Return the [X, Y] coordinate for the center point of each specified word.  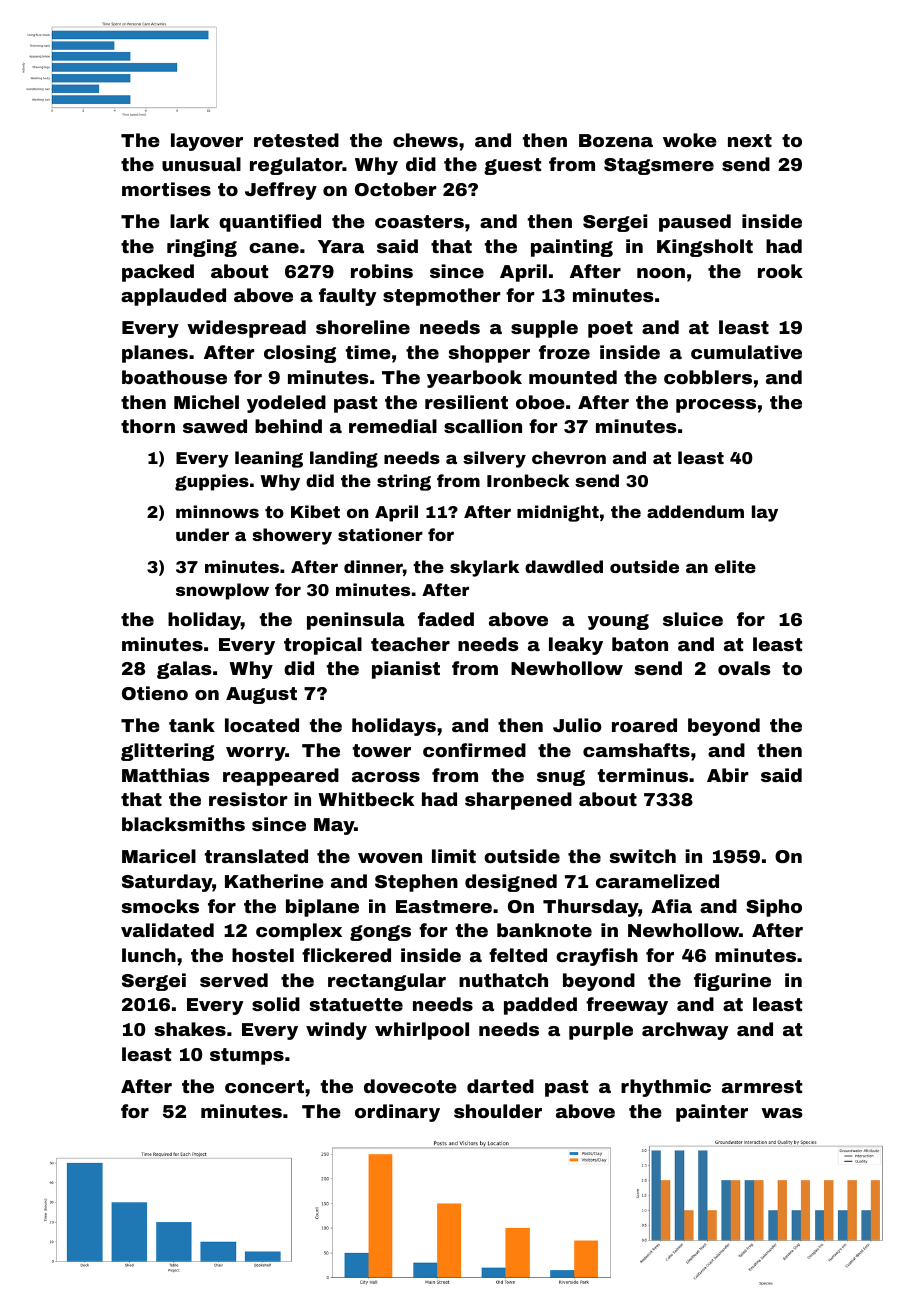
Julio [577, 725]
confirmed [474, 750]
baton [640, 644]
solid [276, 1004]
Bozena [616, 140]
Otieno [155, 693]
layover [207, 142]
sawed [215, 426]
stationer [380, 534]
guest [512, 166]
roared [644, 725]
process [716, 406]
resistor [248, 799]
